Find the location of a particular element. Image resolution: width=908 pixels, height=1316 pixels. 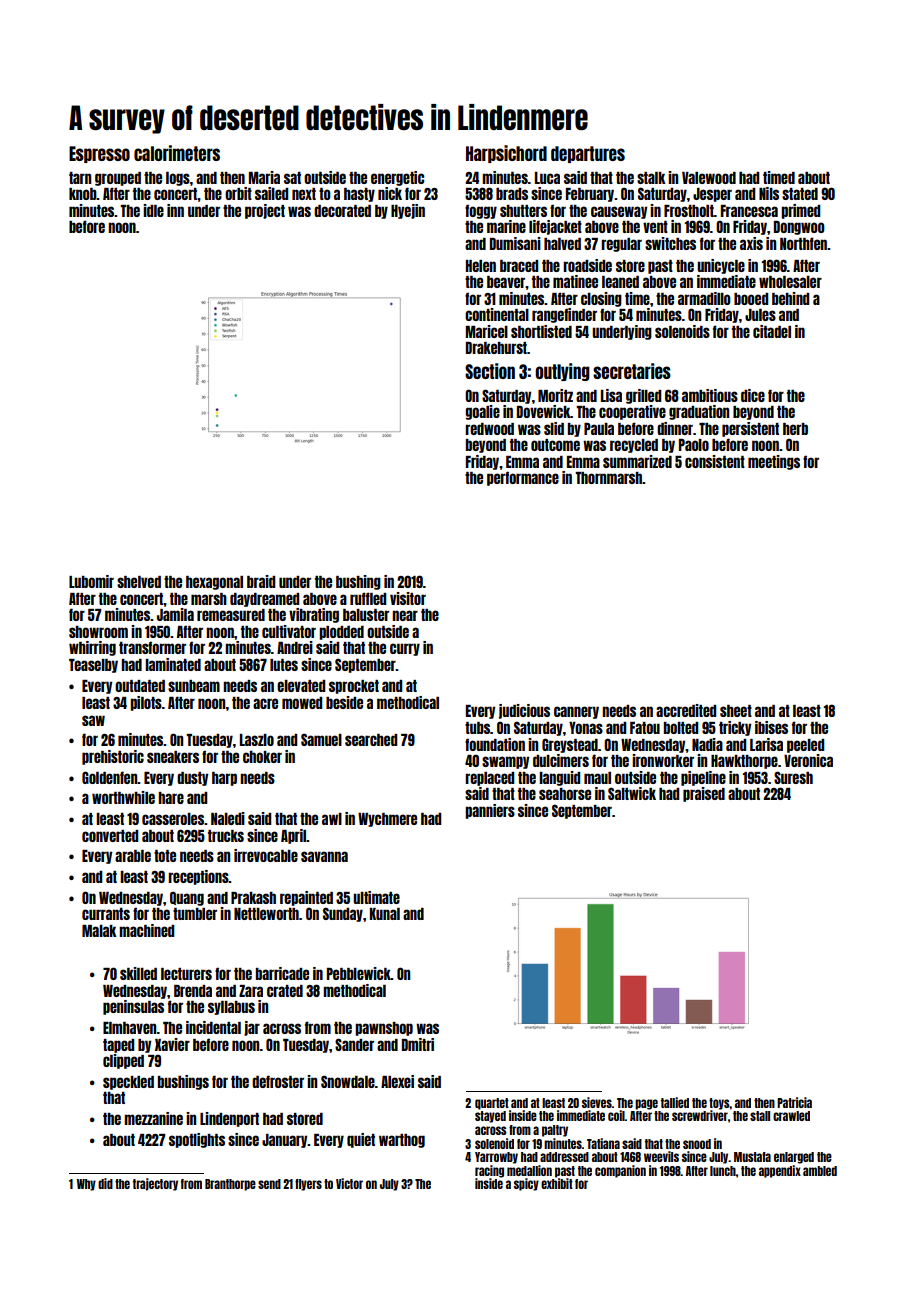

trucks is located at coordinates (226, 836).
